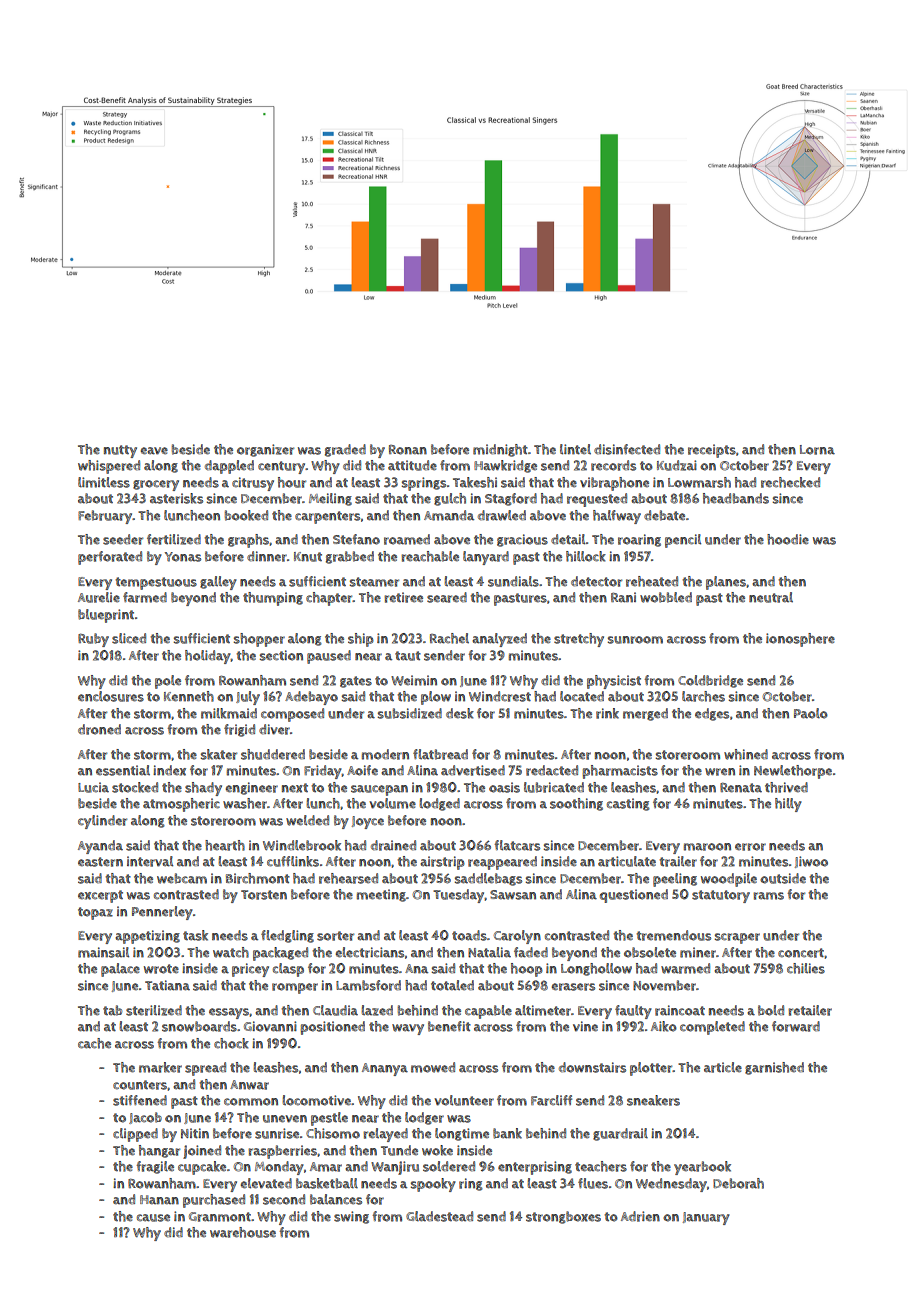  What do you see at coordinates (817, 450) in the document?
I see `Lorna` at bounding box center [817, 450].
